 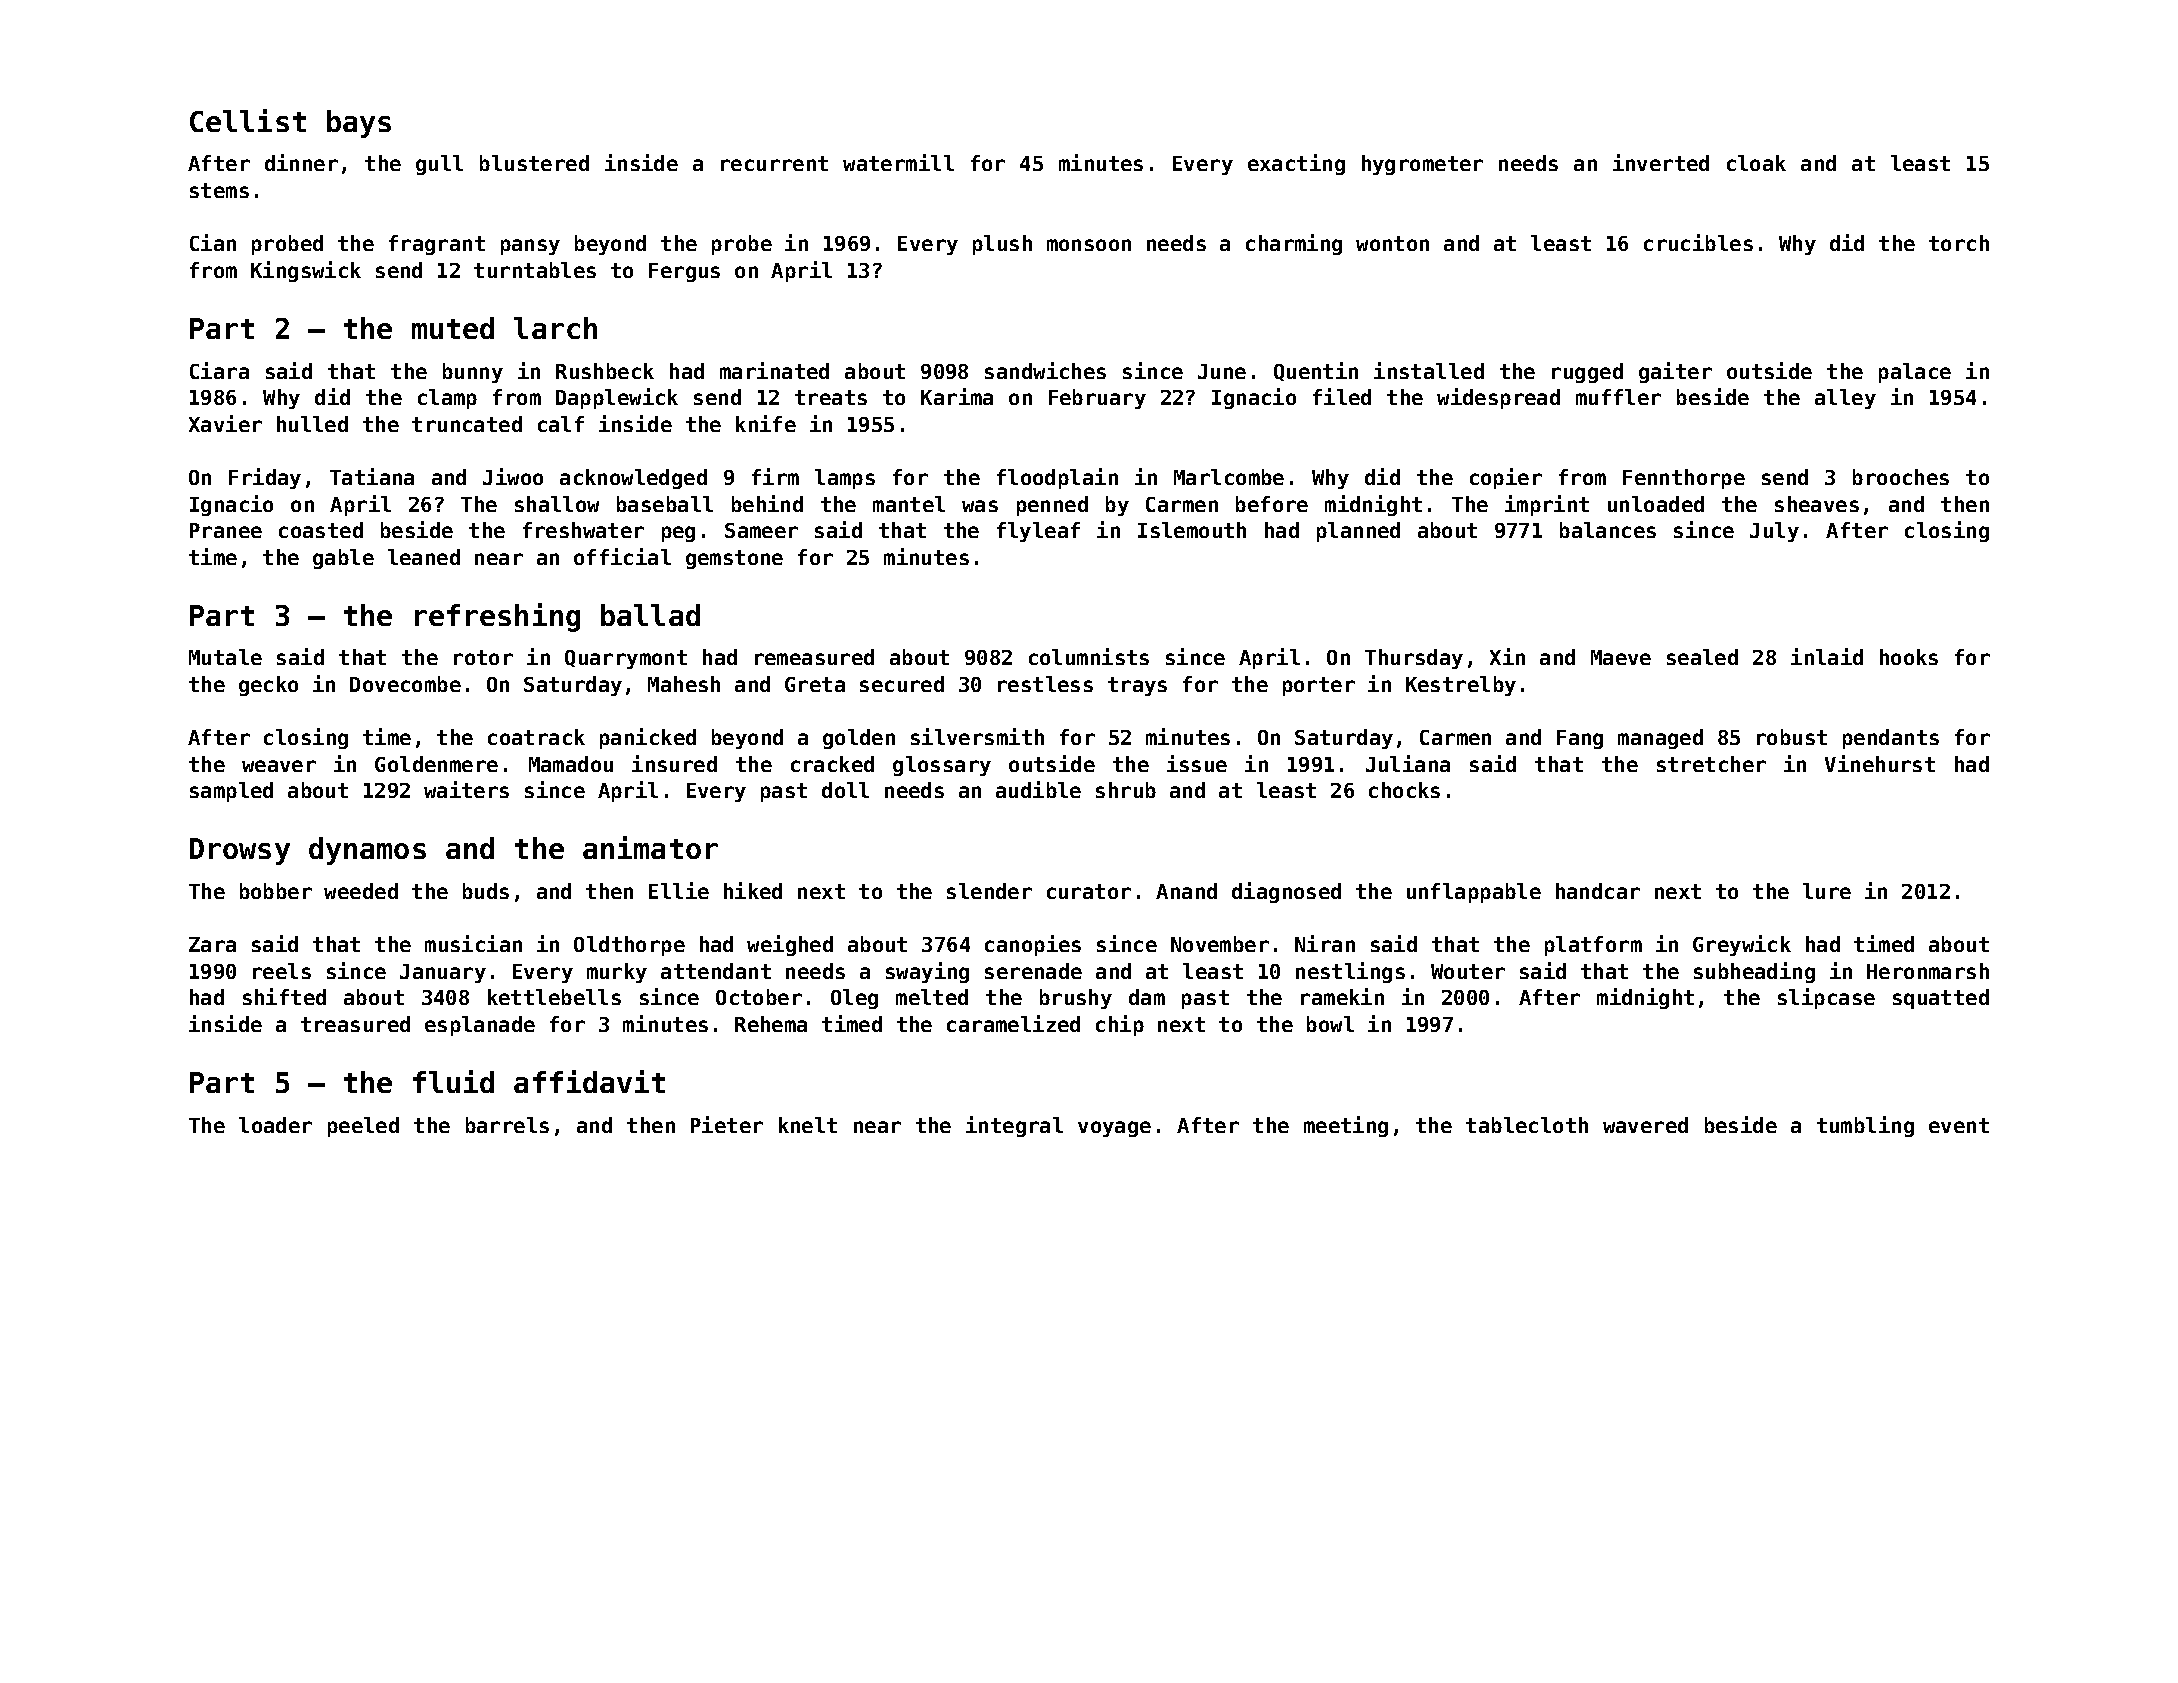 I want to click on November, so click(x=1220, y=944).
